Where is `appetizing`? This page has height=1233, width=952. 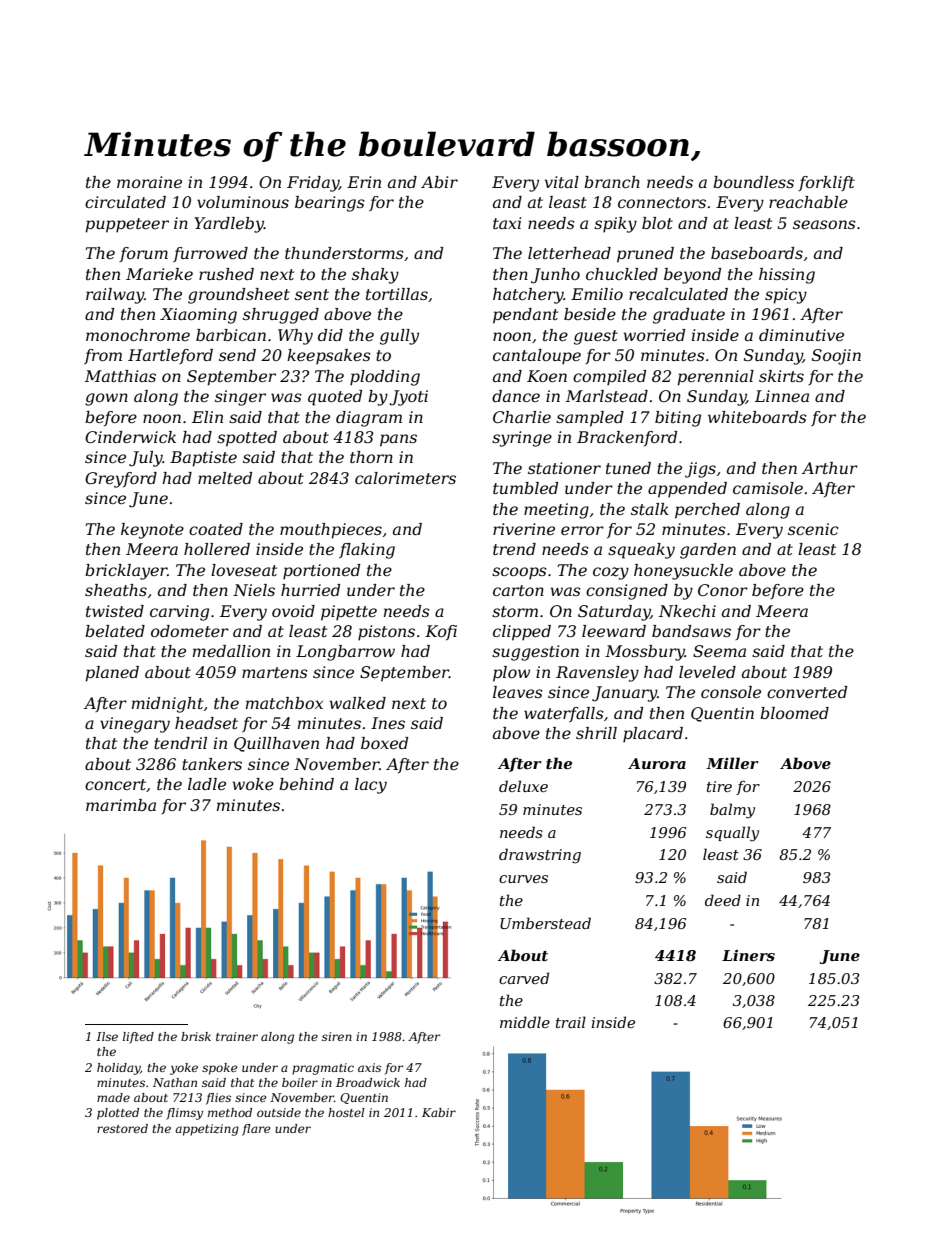 appetizing is located at coordinates (207, 1130).
